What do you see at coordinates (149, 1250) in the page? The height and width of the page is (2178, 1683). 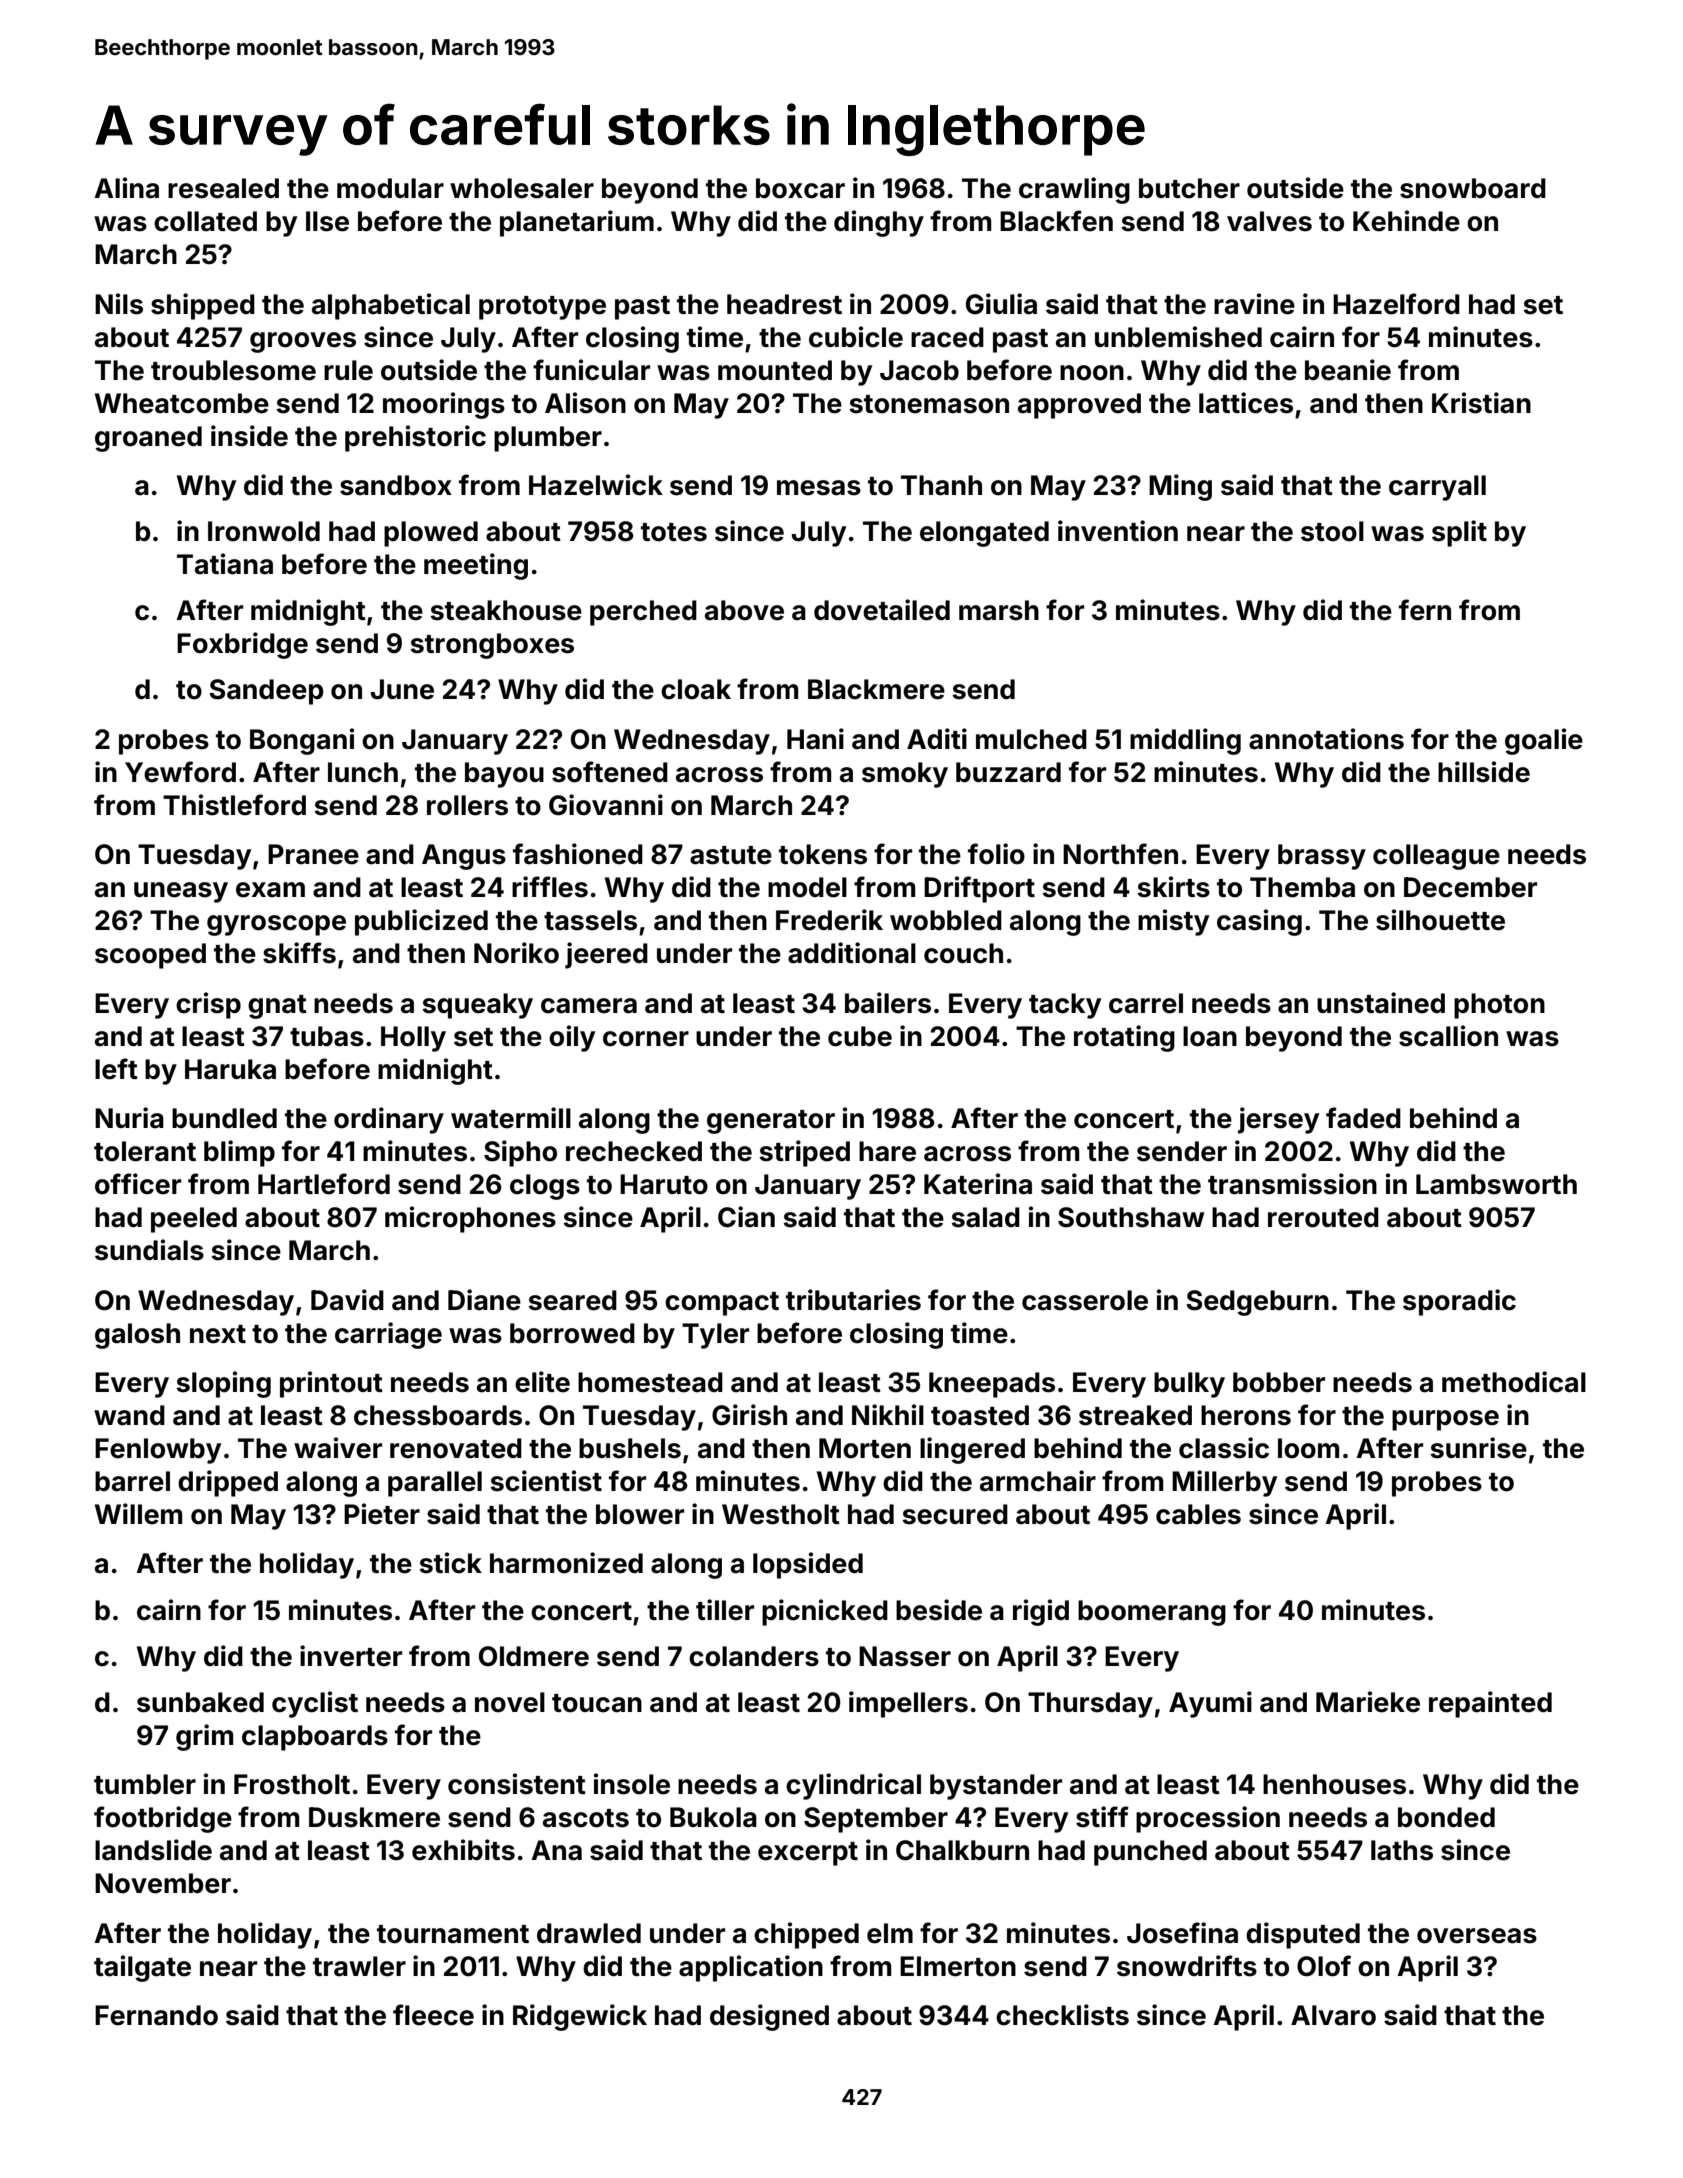 I see `sundials` at bounding box center [149, 1250].
